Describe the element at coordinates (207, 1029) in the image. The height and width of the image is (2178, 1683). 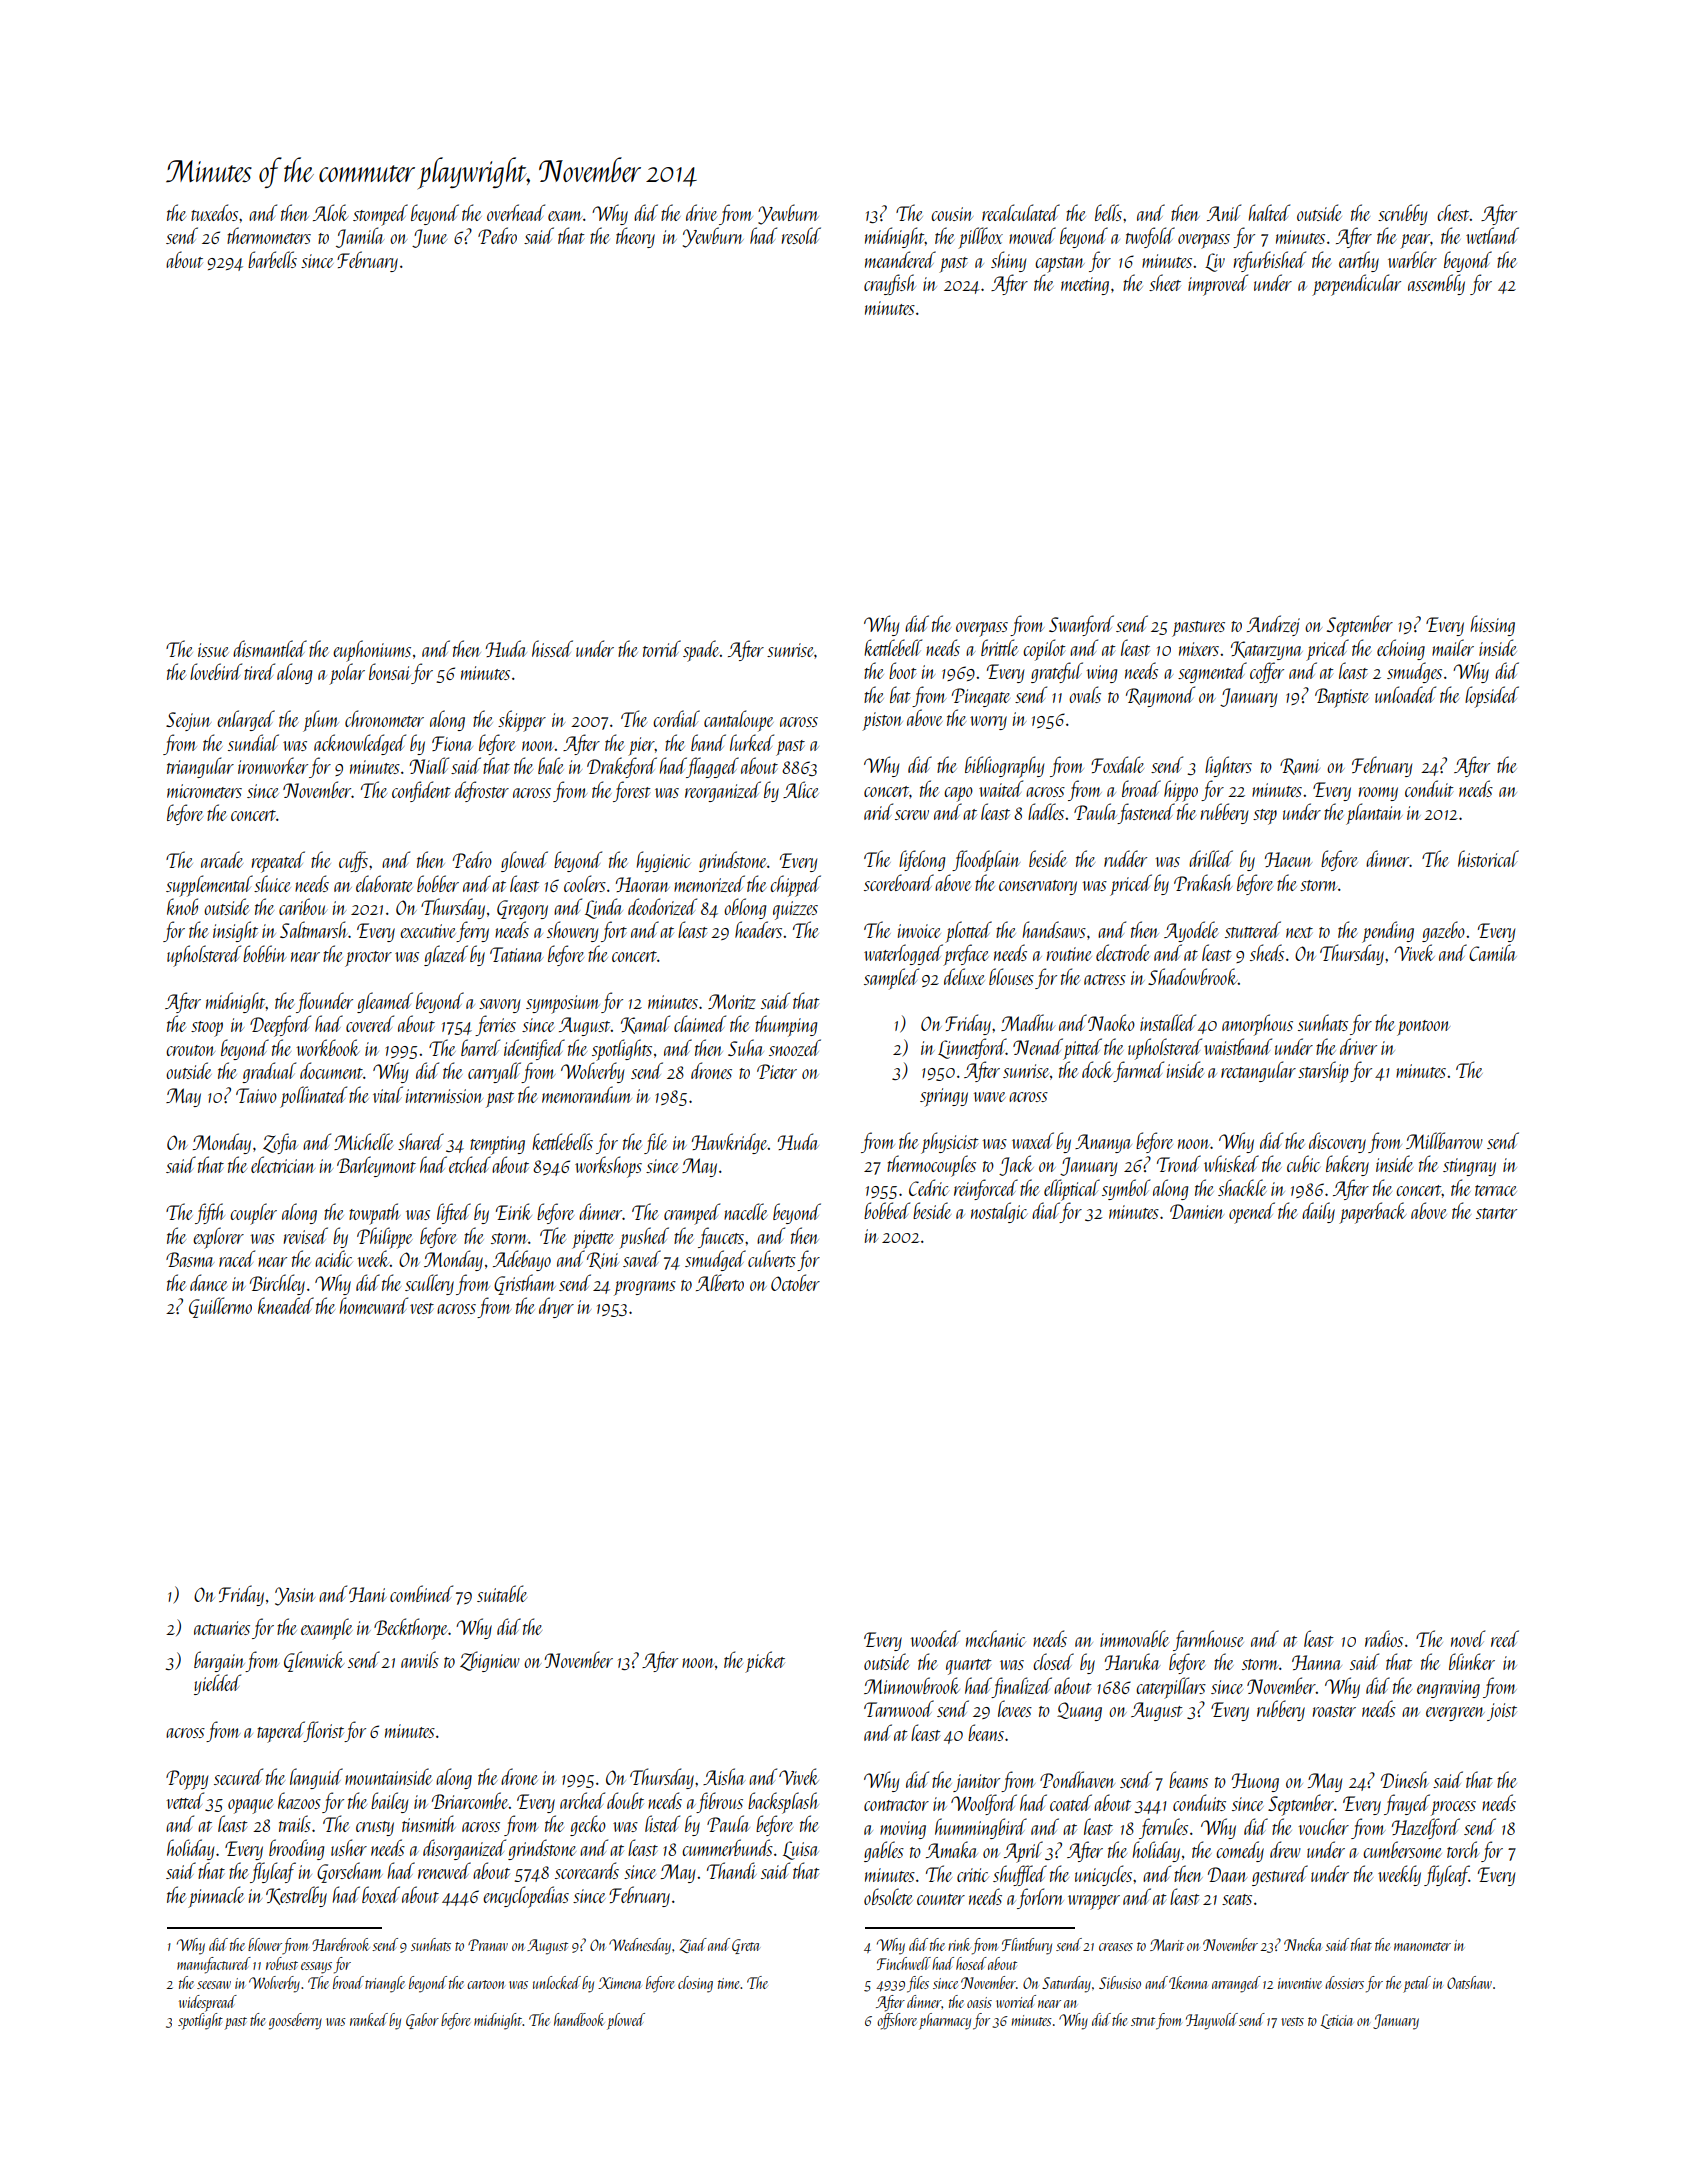
I see `stoop` at that location.
